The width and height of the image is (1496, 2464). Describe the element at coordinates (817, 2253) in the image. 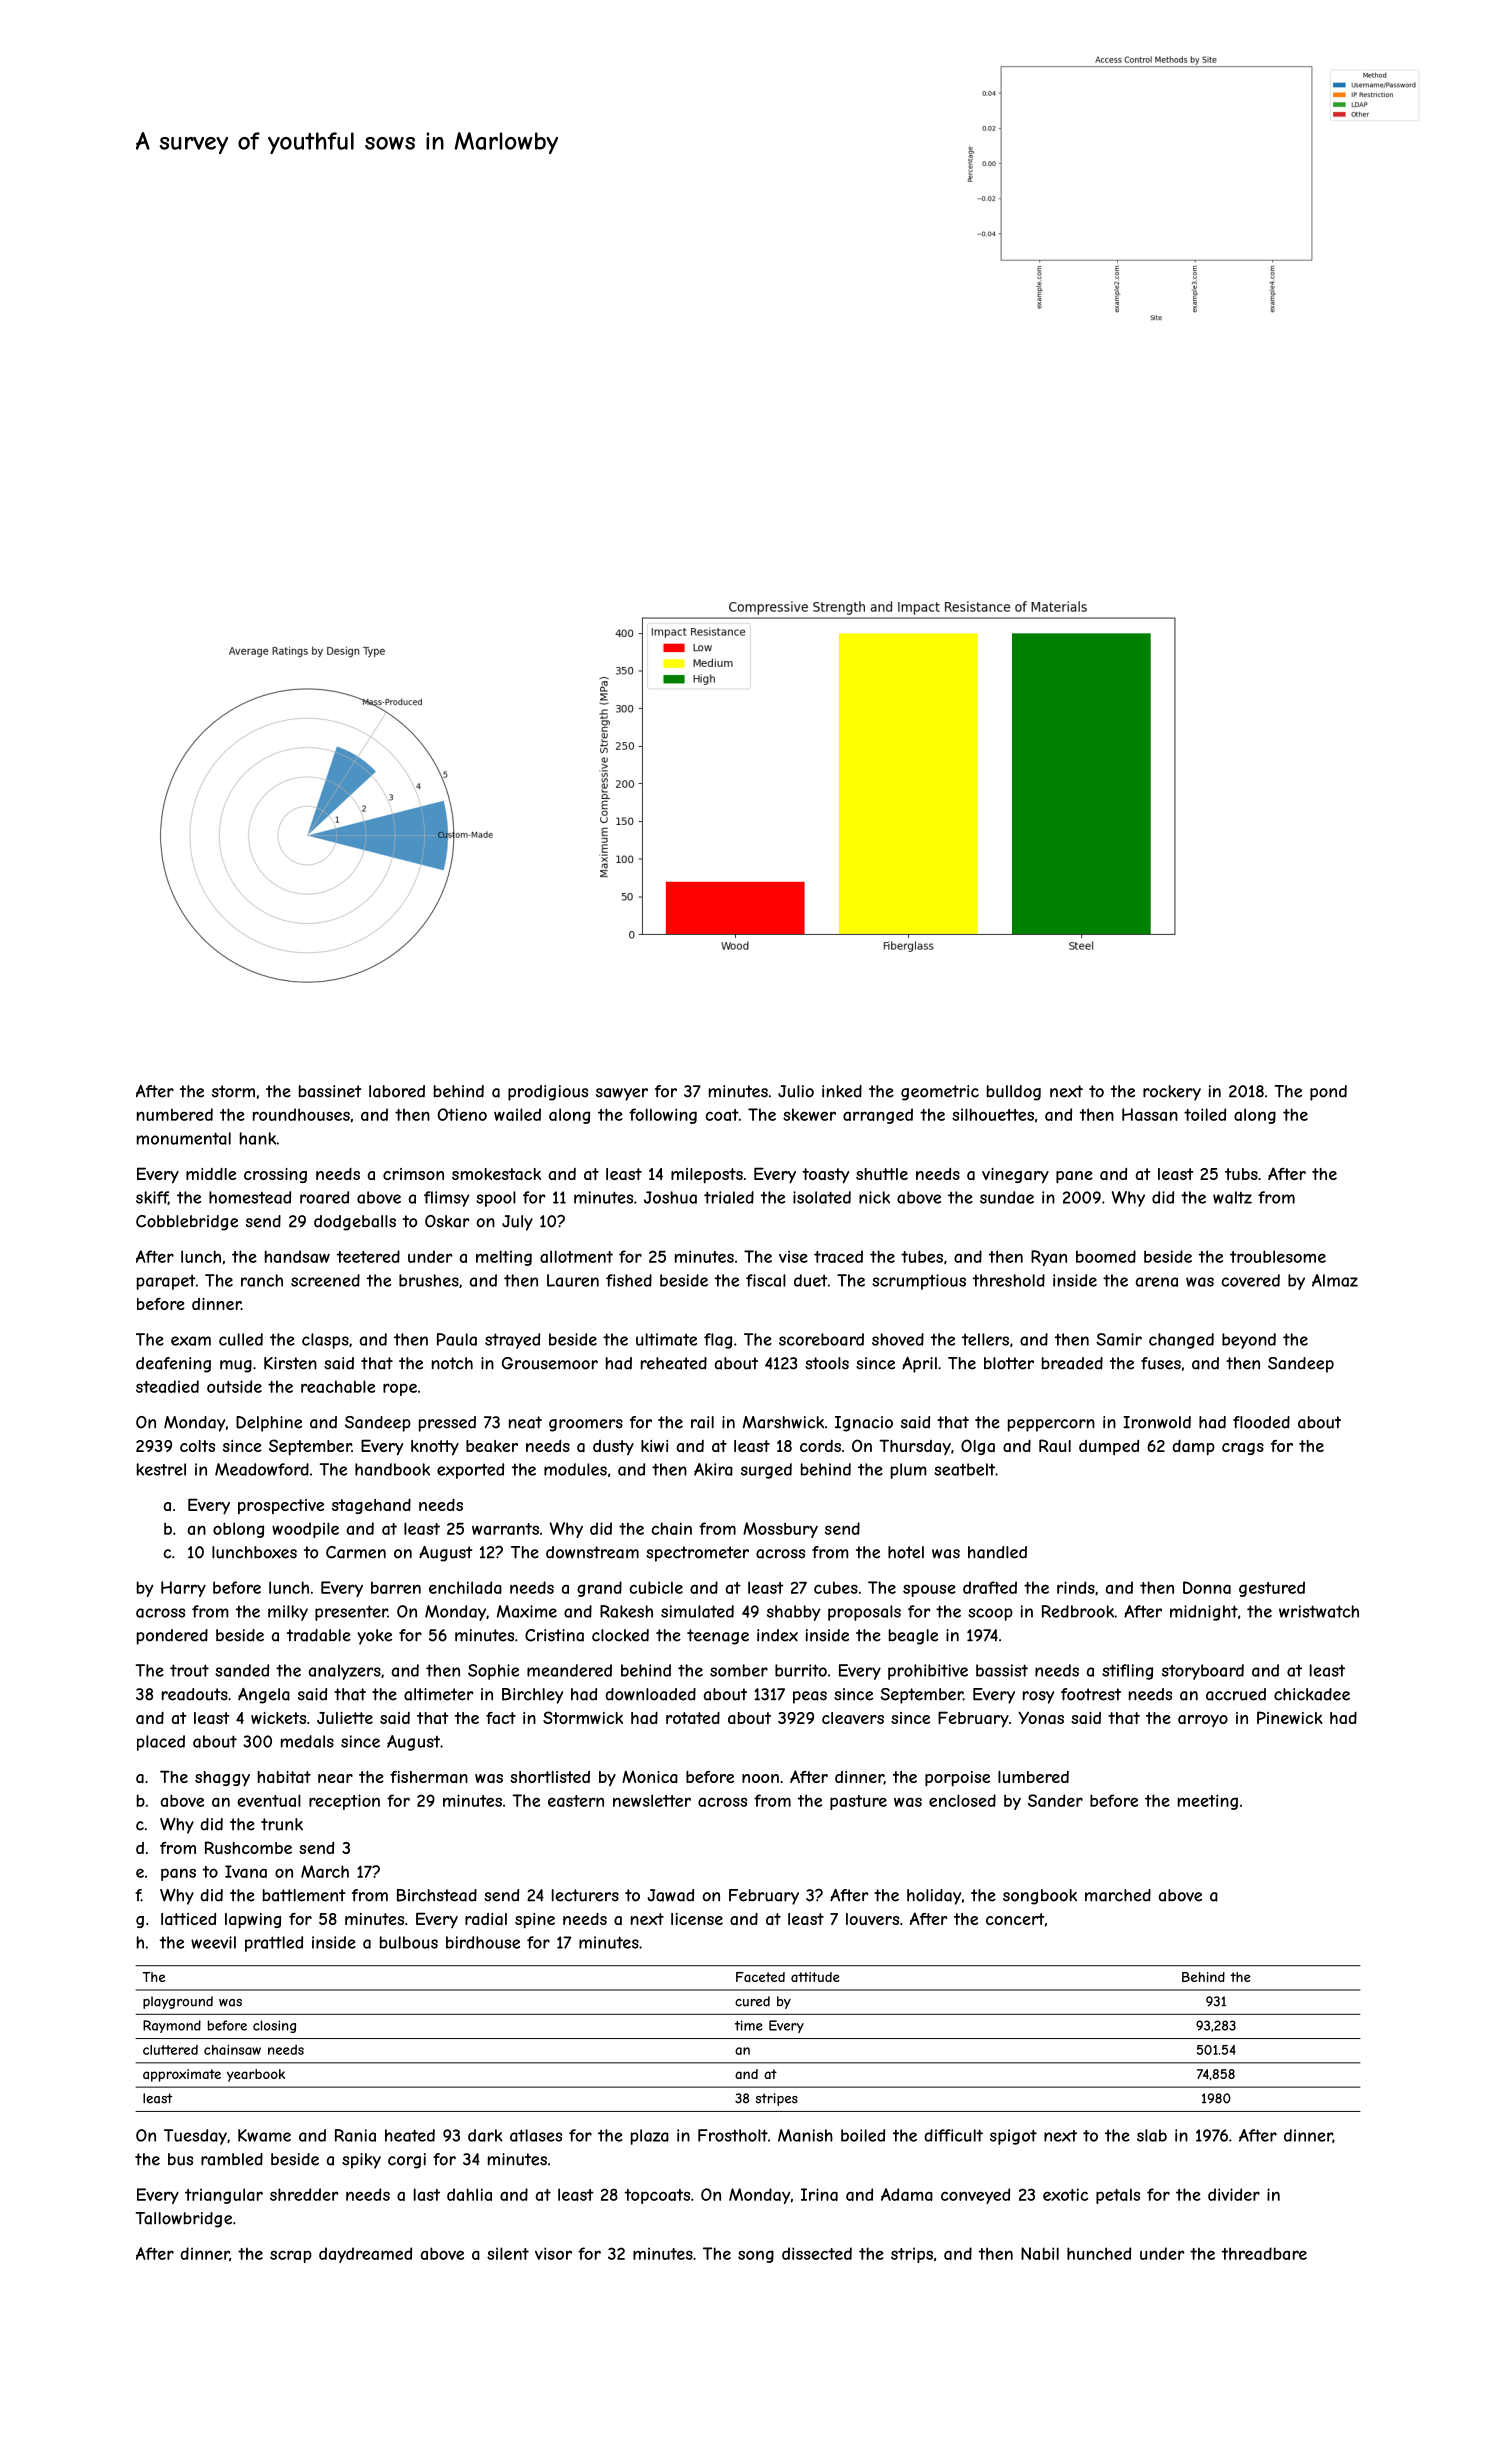

I see `dissected` at that location.
